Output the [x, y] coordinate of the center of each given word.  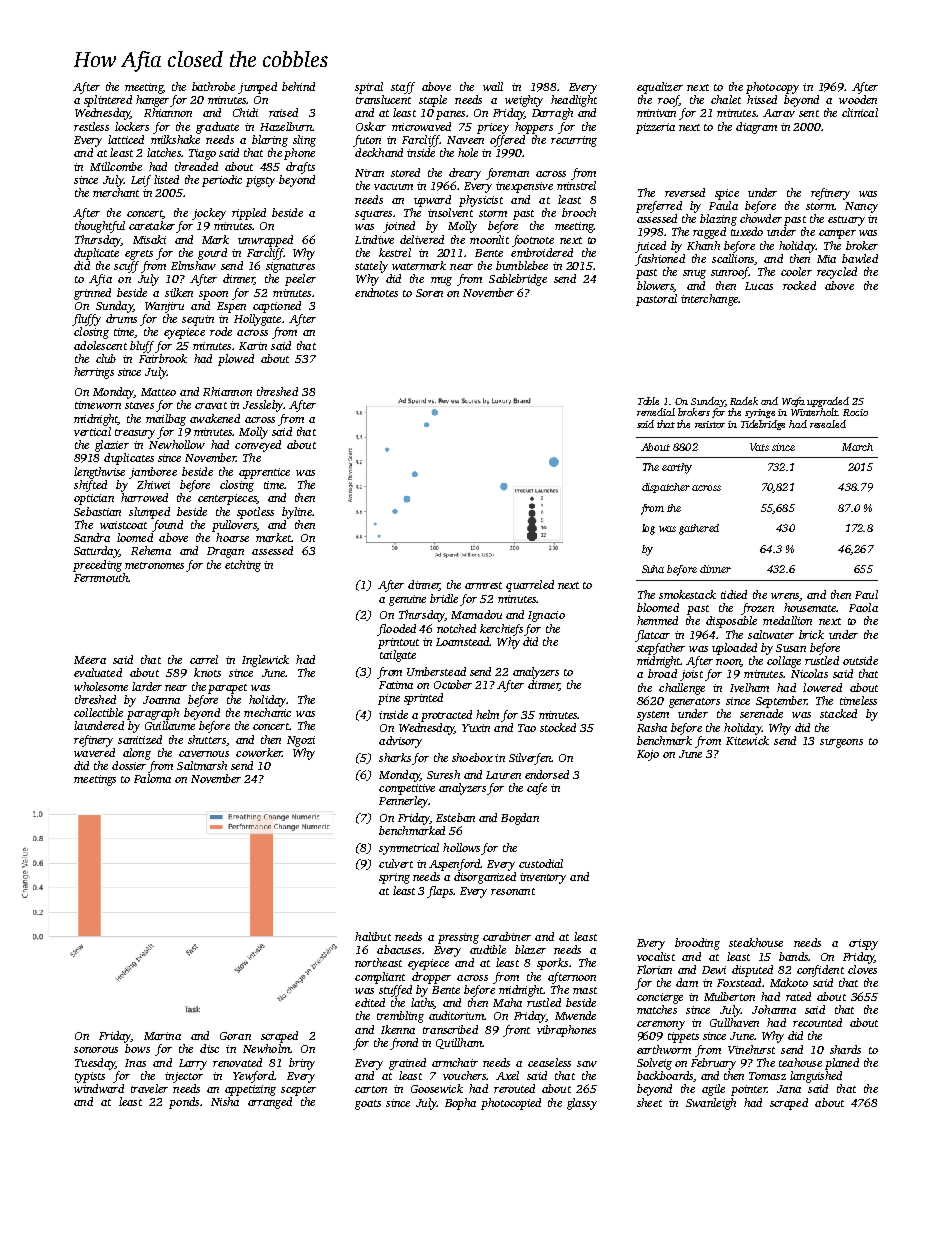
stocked [558, 727]
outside [860, 660]
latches [164, 152]
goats [368, 1105]
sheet [649, 1102]
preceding [97, 566]
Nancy [861, 207]
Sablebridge [518, 280]
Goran [235, 1036]
